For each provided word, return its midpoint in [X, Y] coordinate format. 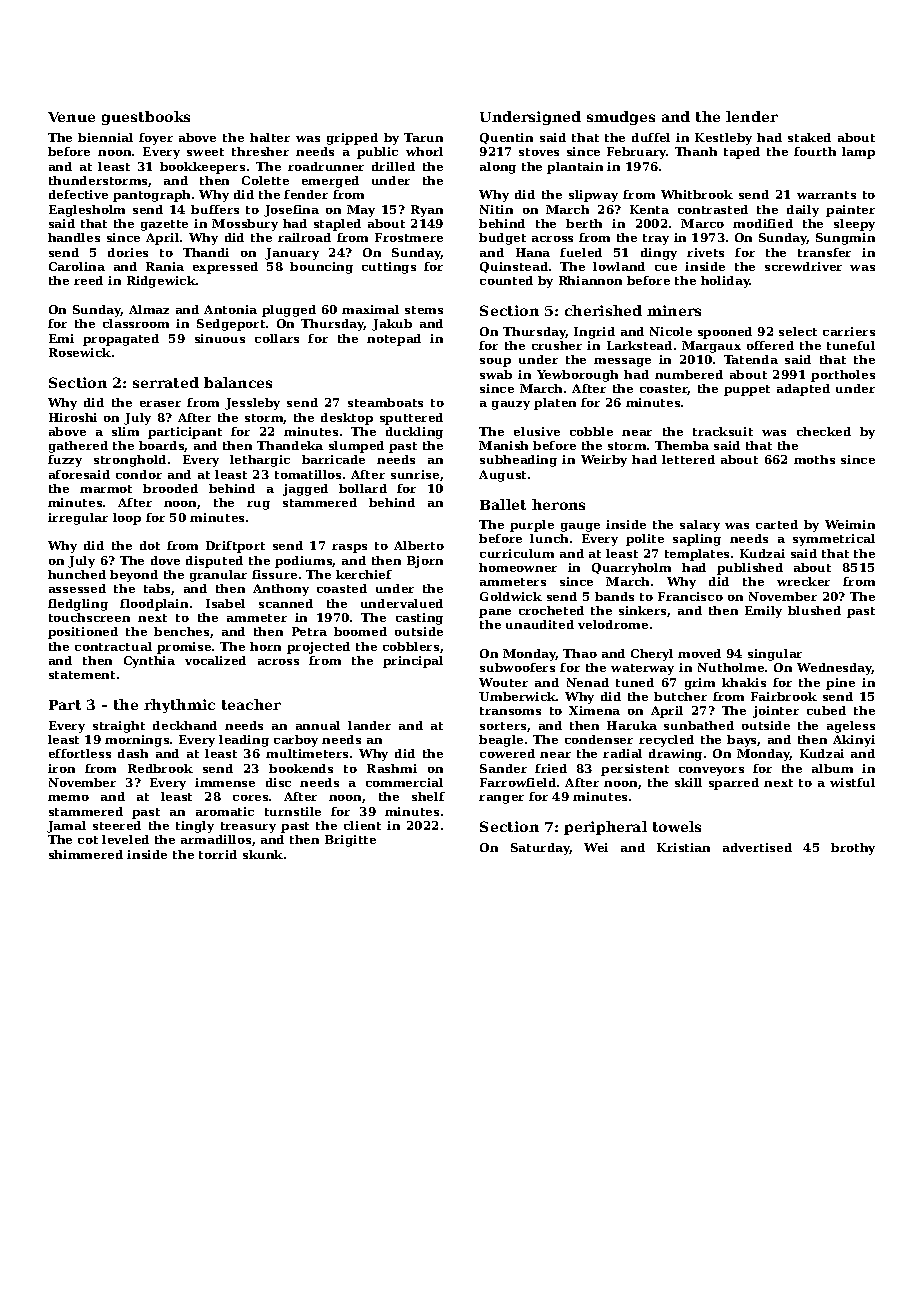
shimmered [86, 854]
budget [502, 239]
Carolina [77, 266]
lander [369, 725]
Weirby [604, 461]
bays [742, 741]
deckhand [185, 725]
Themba [682, 445]
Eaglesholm [87, 211]
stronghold [130, 461]
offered [770, 345]
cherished [603, 310]
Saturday [540, 849]
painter [850, 211]
